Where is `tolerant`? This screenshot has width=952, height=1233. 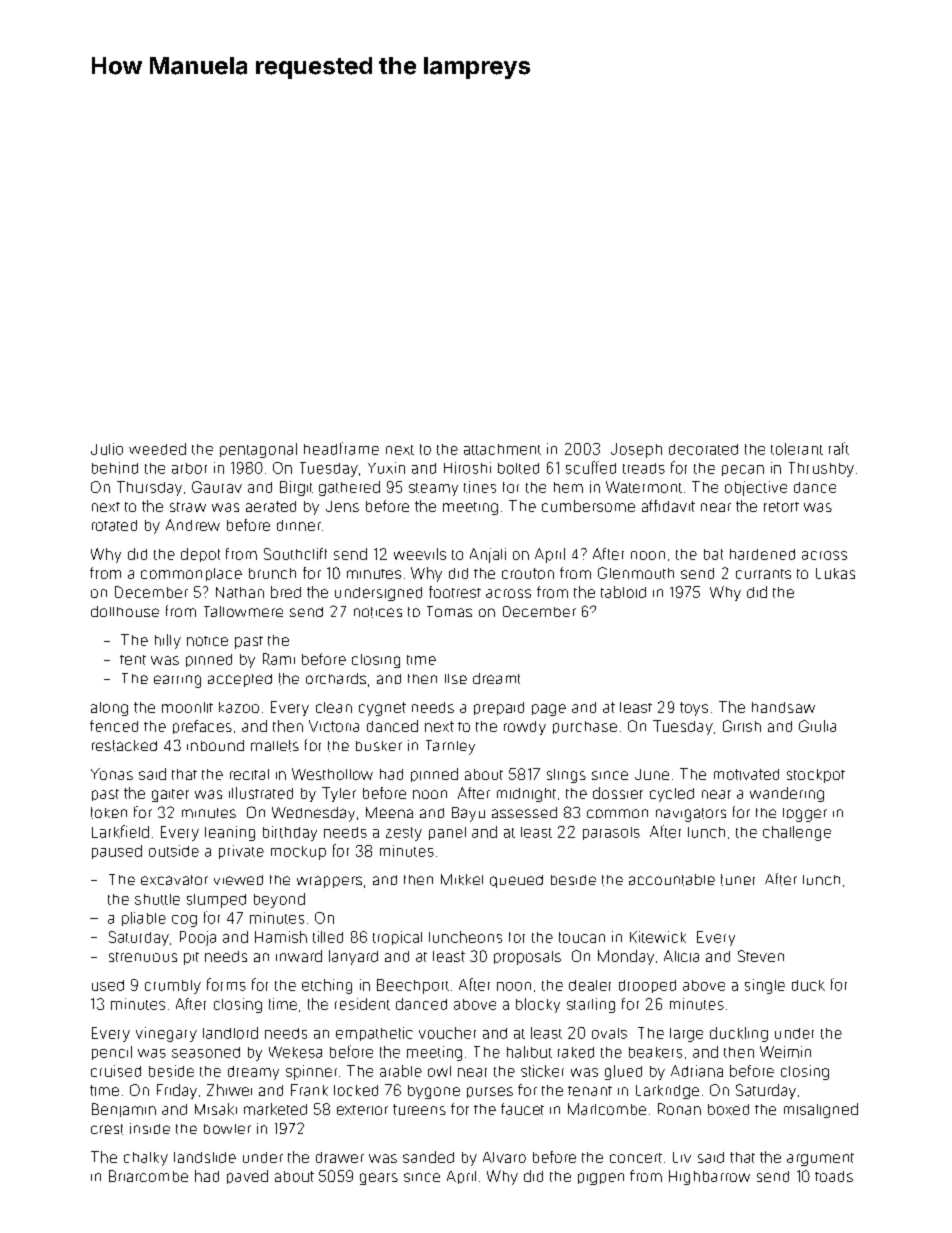 tolerant is located at coordinates (797, 449).
